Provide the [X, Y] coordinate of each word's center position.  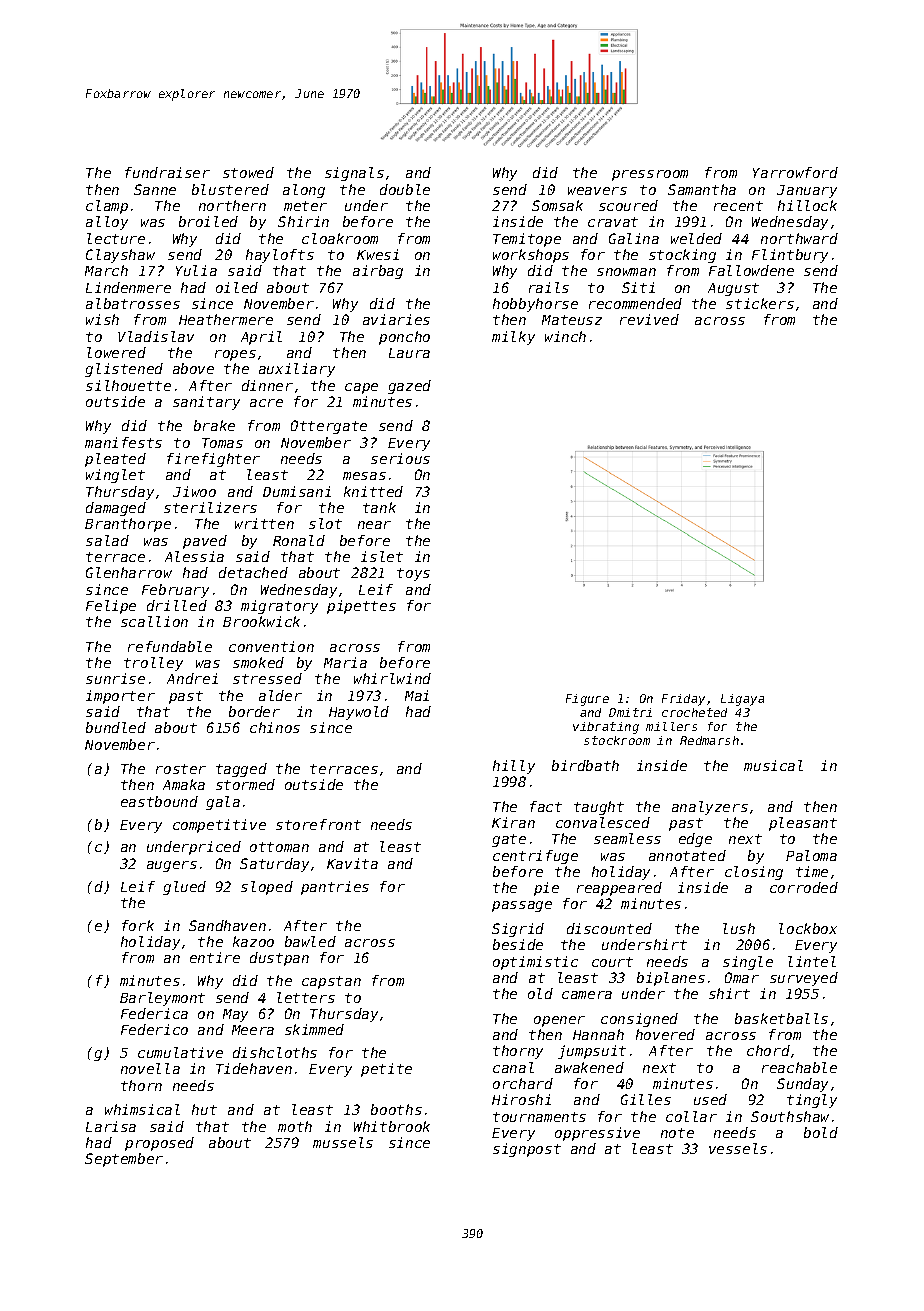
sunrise [115, 678]
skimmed [314, 1029]
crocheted [694, 712]
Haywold [359, 713]
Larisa [111, 1126]
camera [587, 995]
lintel [812, 961]
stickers [760, 303]
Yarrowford [795, 172]
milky [513, 338]
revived [649, 319]
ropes [235, 355]
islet [382, 556]
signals [354, 174]
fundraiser [167, 172]
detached [253, 572]
